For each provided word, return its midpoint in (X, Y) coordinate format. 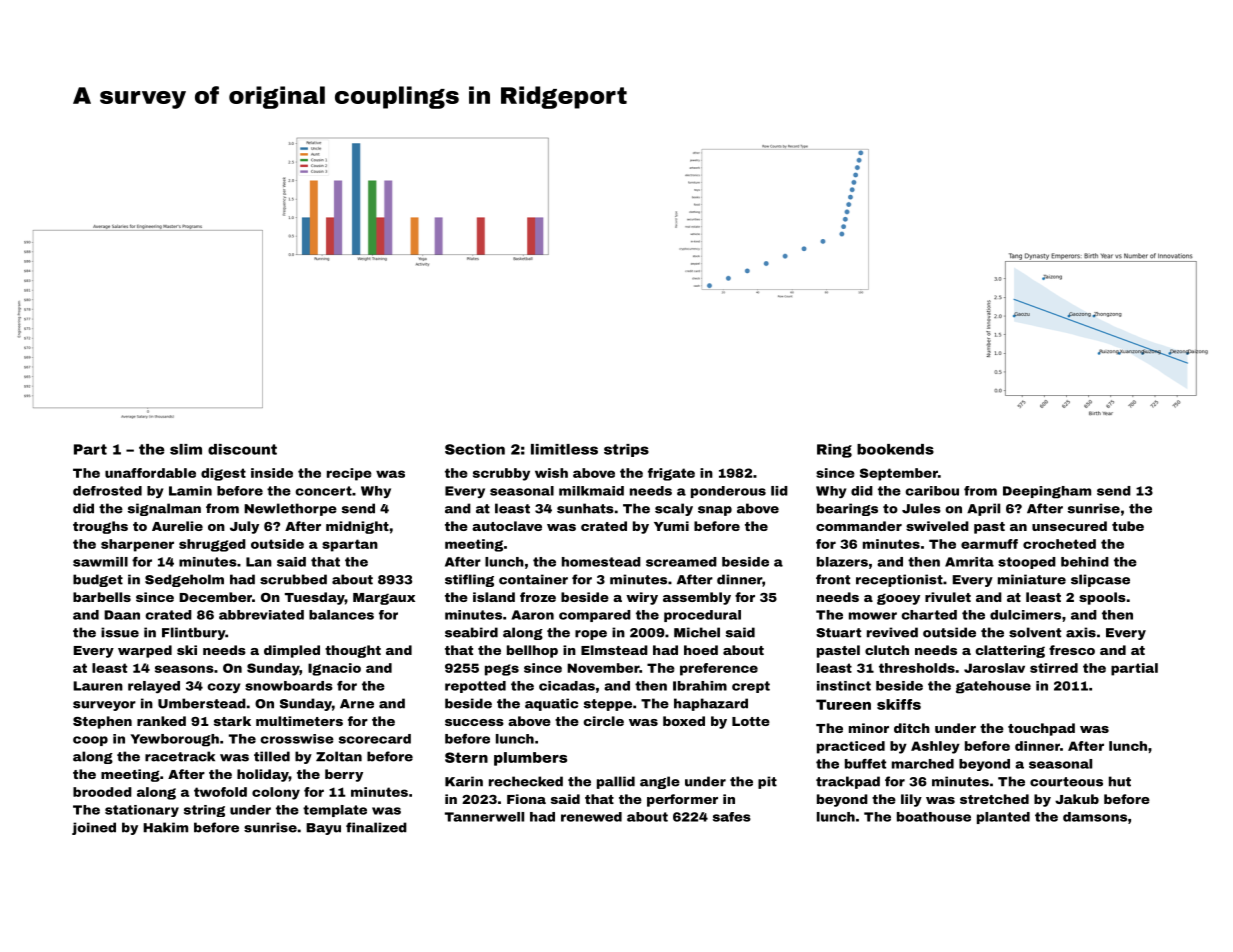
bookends (895, 449)
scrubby (501, 474)
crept (751, 687)
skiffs (899, 704)
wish (551, 473)
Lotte (751, 721)
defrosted (107, 491)
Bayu (323, 829)
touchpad (1041, 729)
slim (186, 449)
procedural (702, 616)
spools (1102, 598)
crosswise (297, 739)
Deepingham (1047, 492)
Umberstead (202, 703)
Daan (122, 615)
